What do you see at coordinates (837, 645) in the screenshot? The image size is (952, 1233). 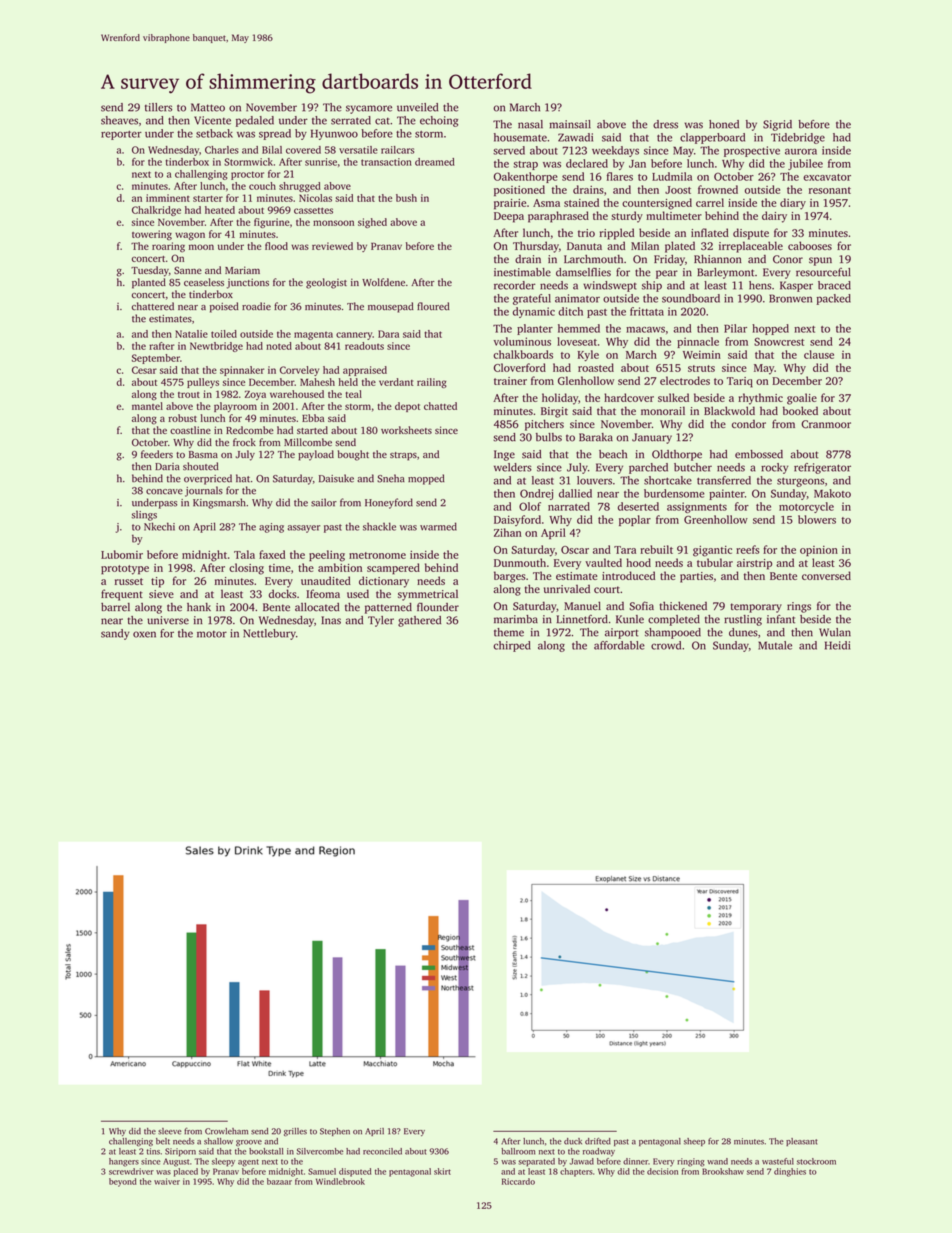 I see `Heidi` at bounding box center [837, 645].
